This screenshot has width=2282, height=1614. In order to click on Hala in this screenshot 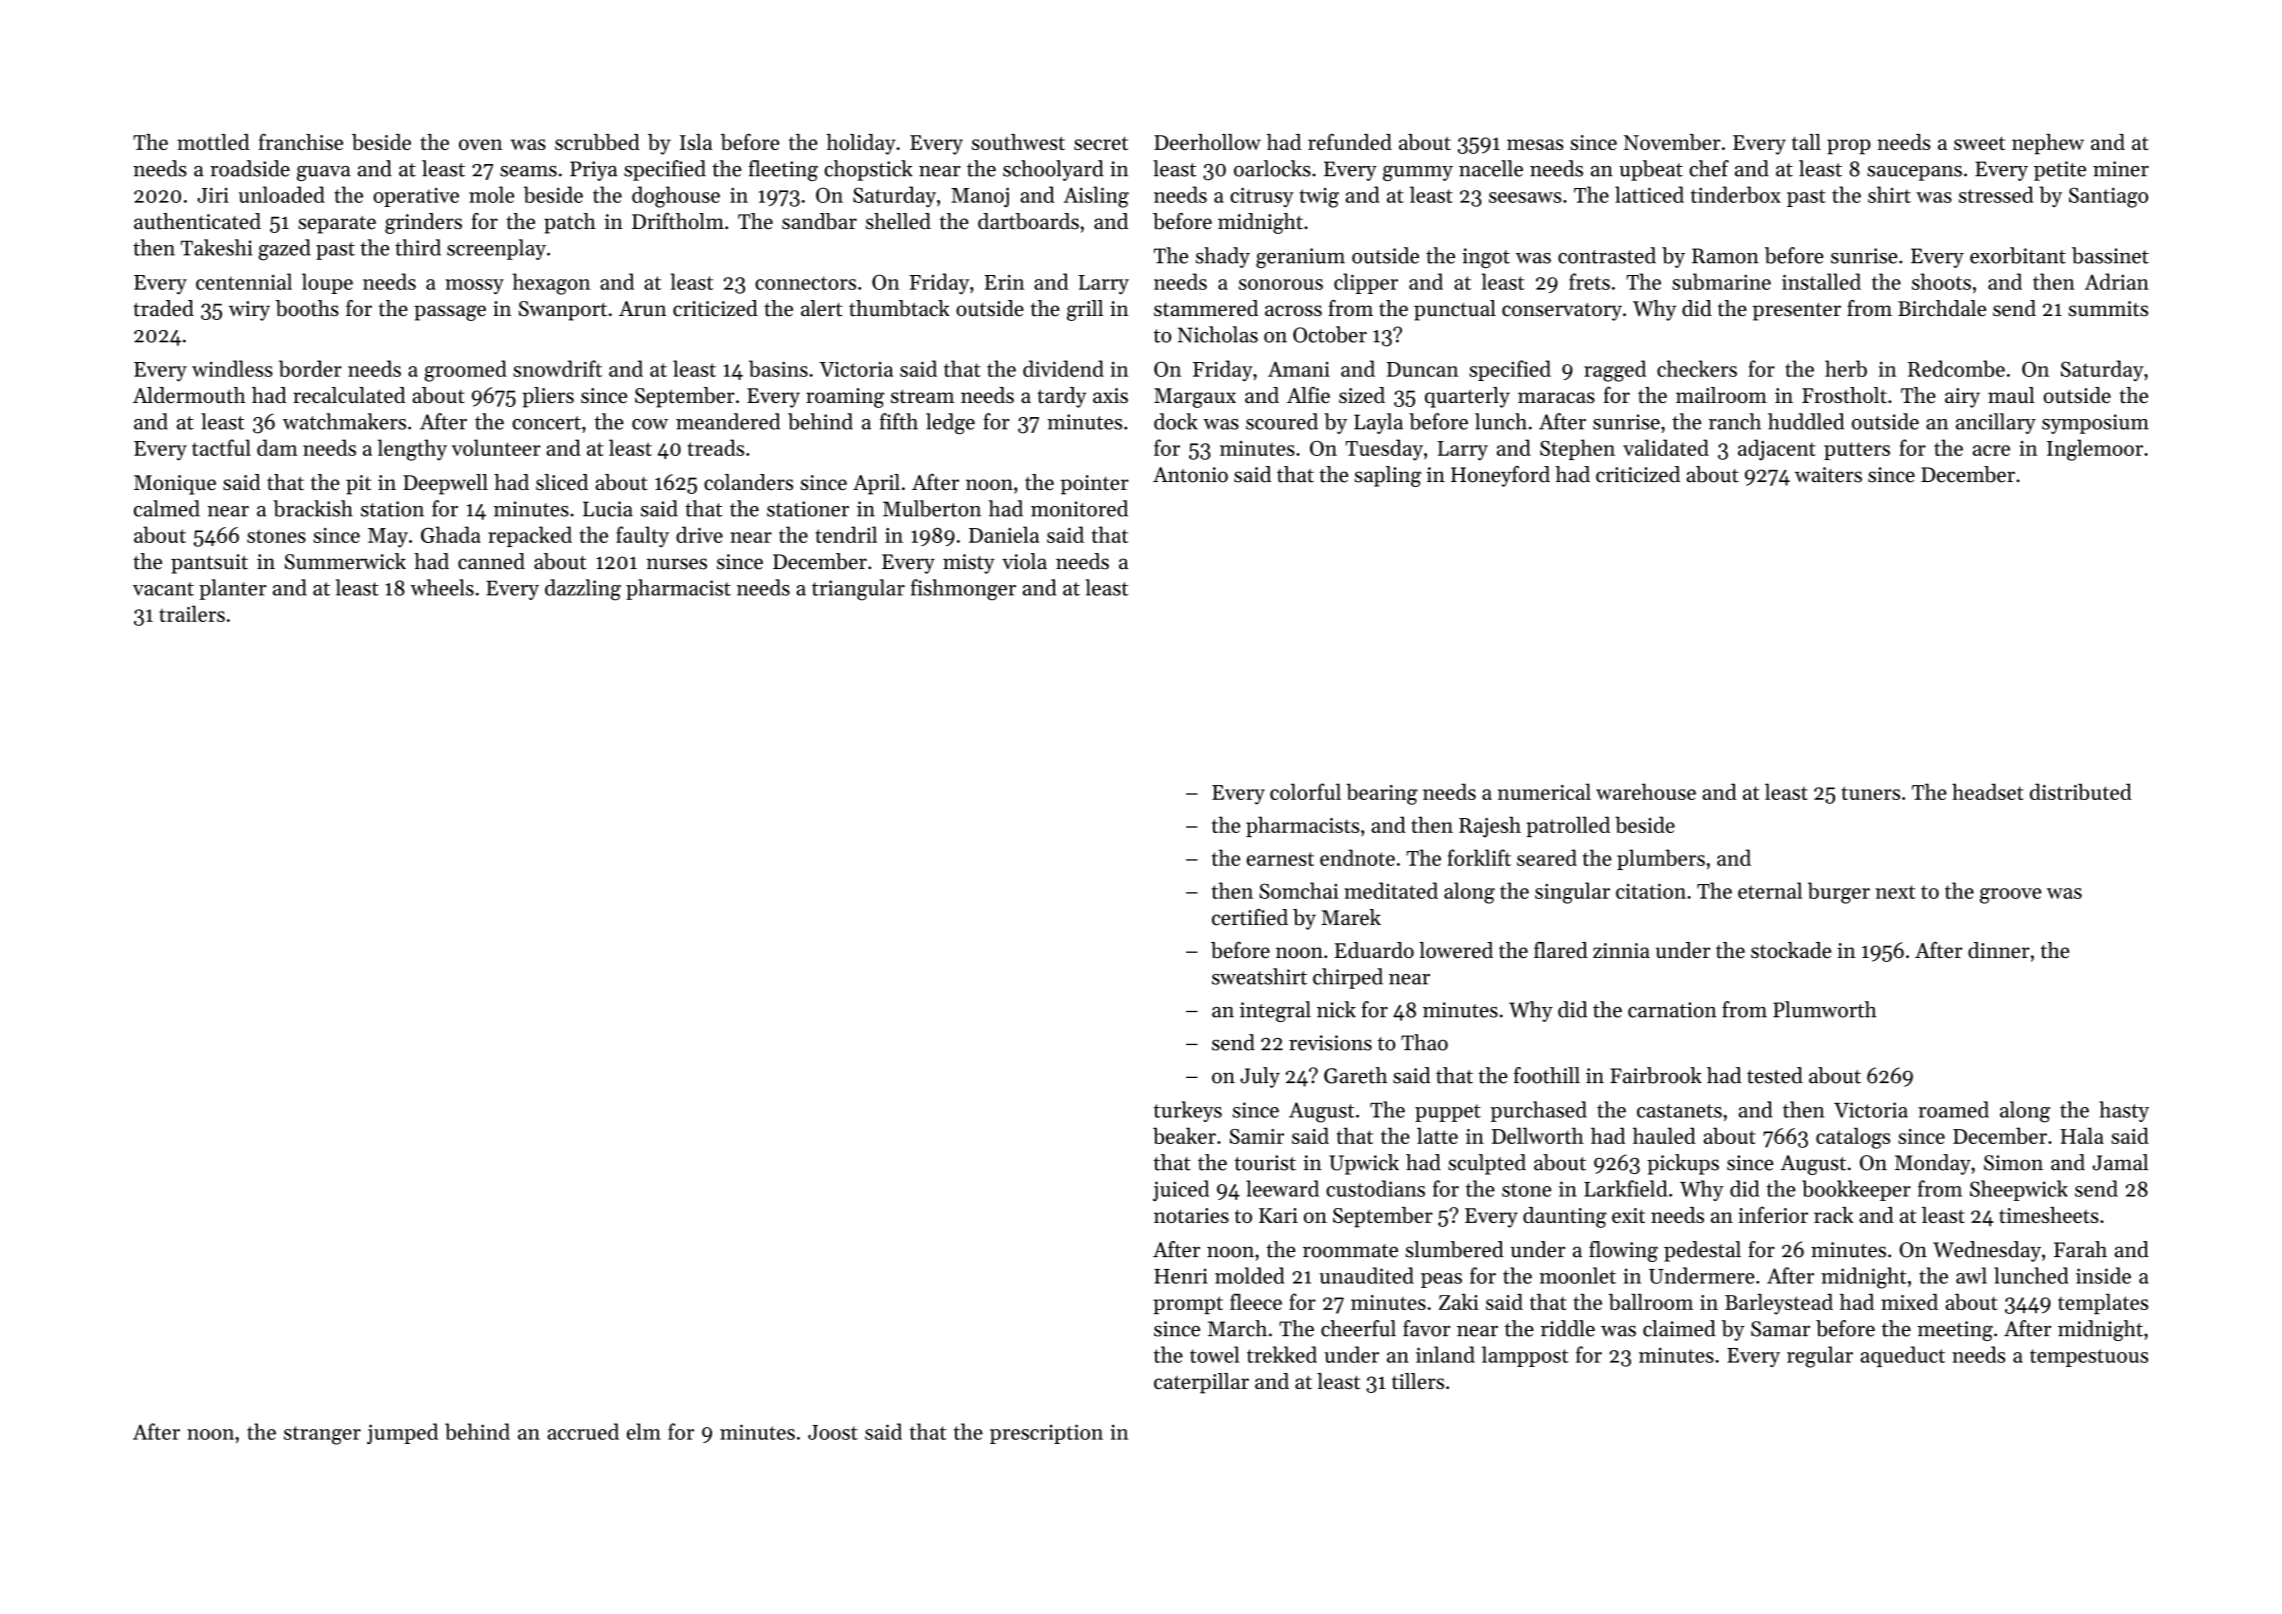, I will do `click(2082, 1135)`.
